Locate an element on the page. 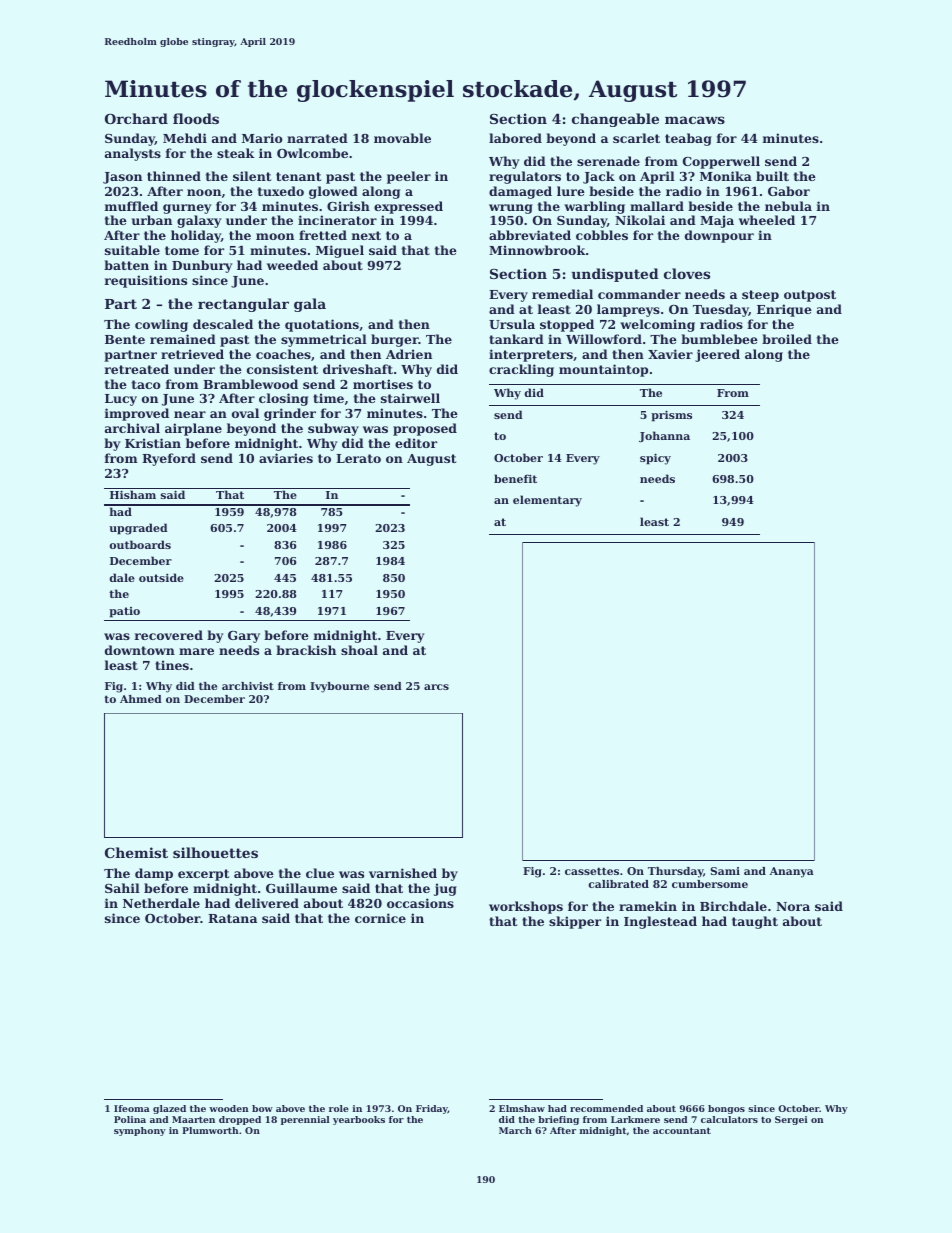  crackling is located at coordinates (521, 370).
